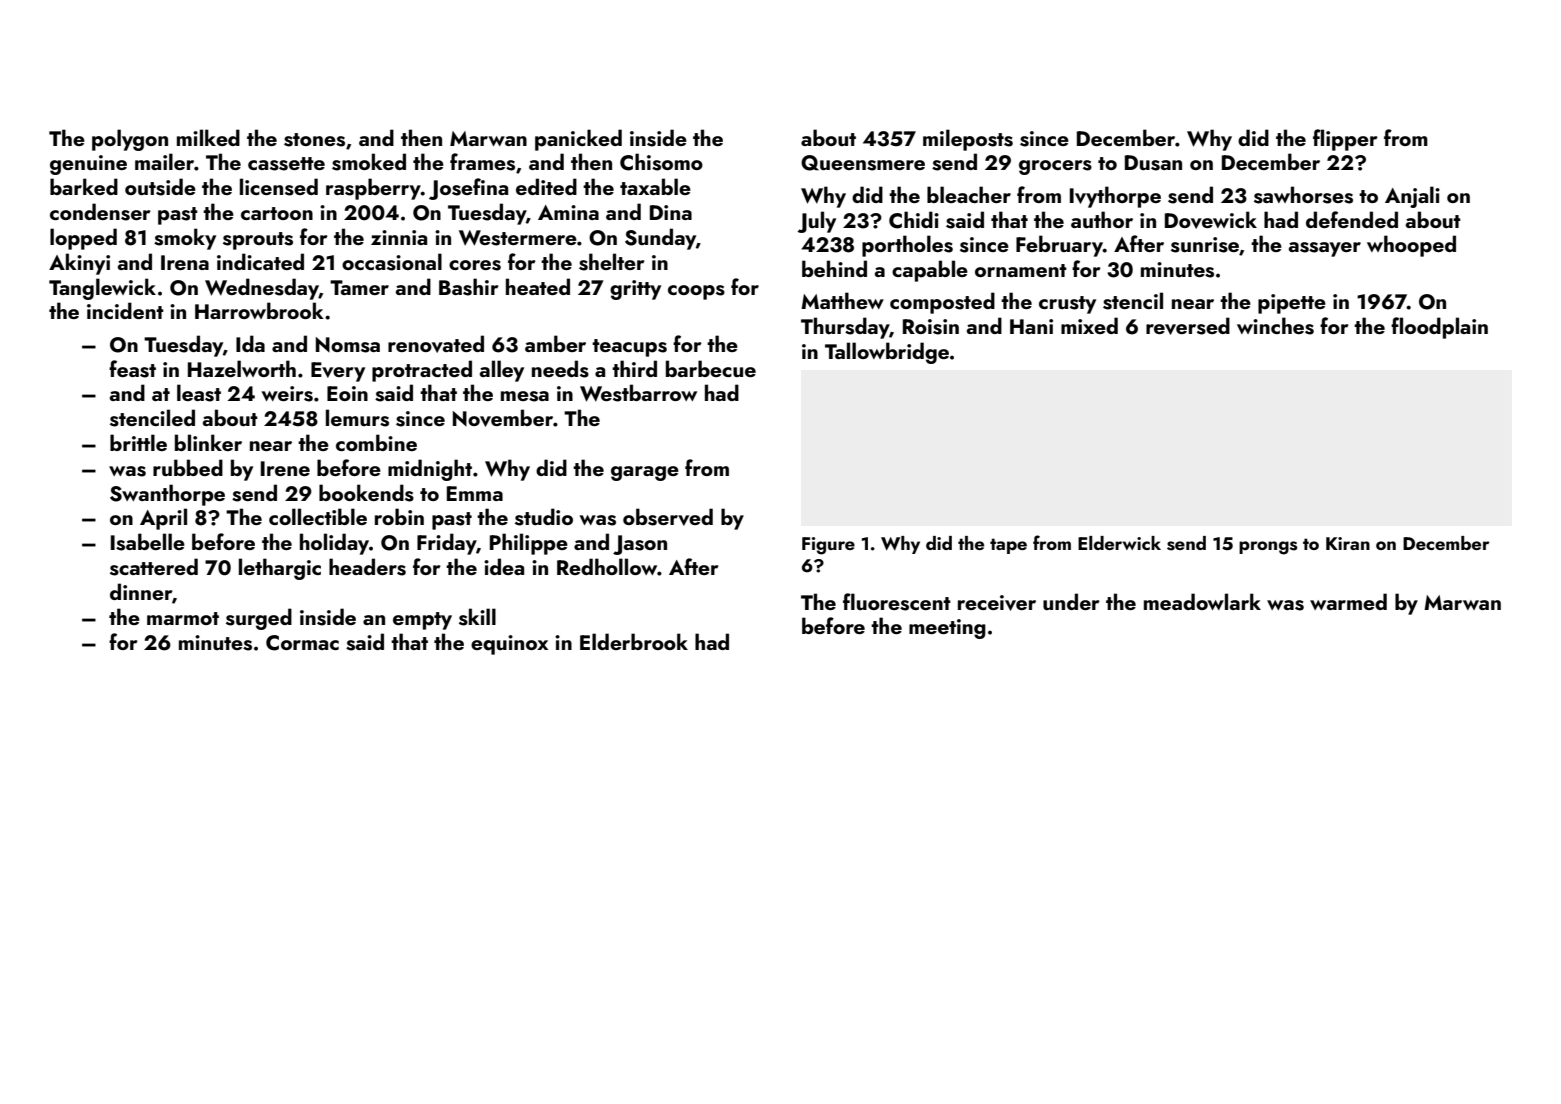  I want to click on flipper, so click(1345, 140).
